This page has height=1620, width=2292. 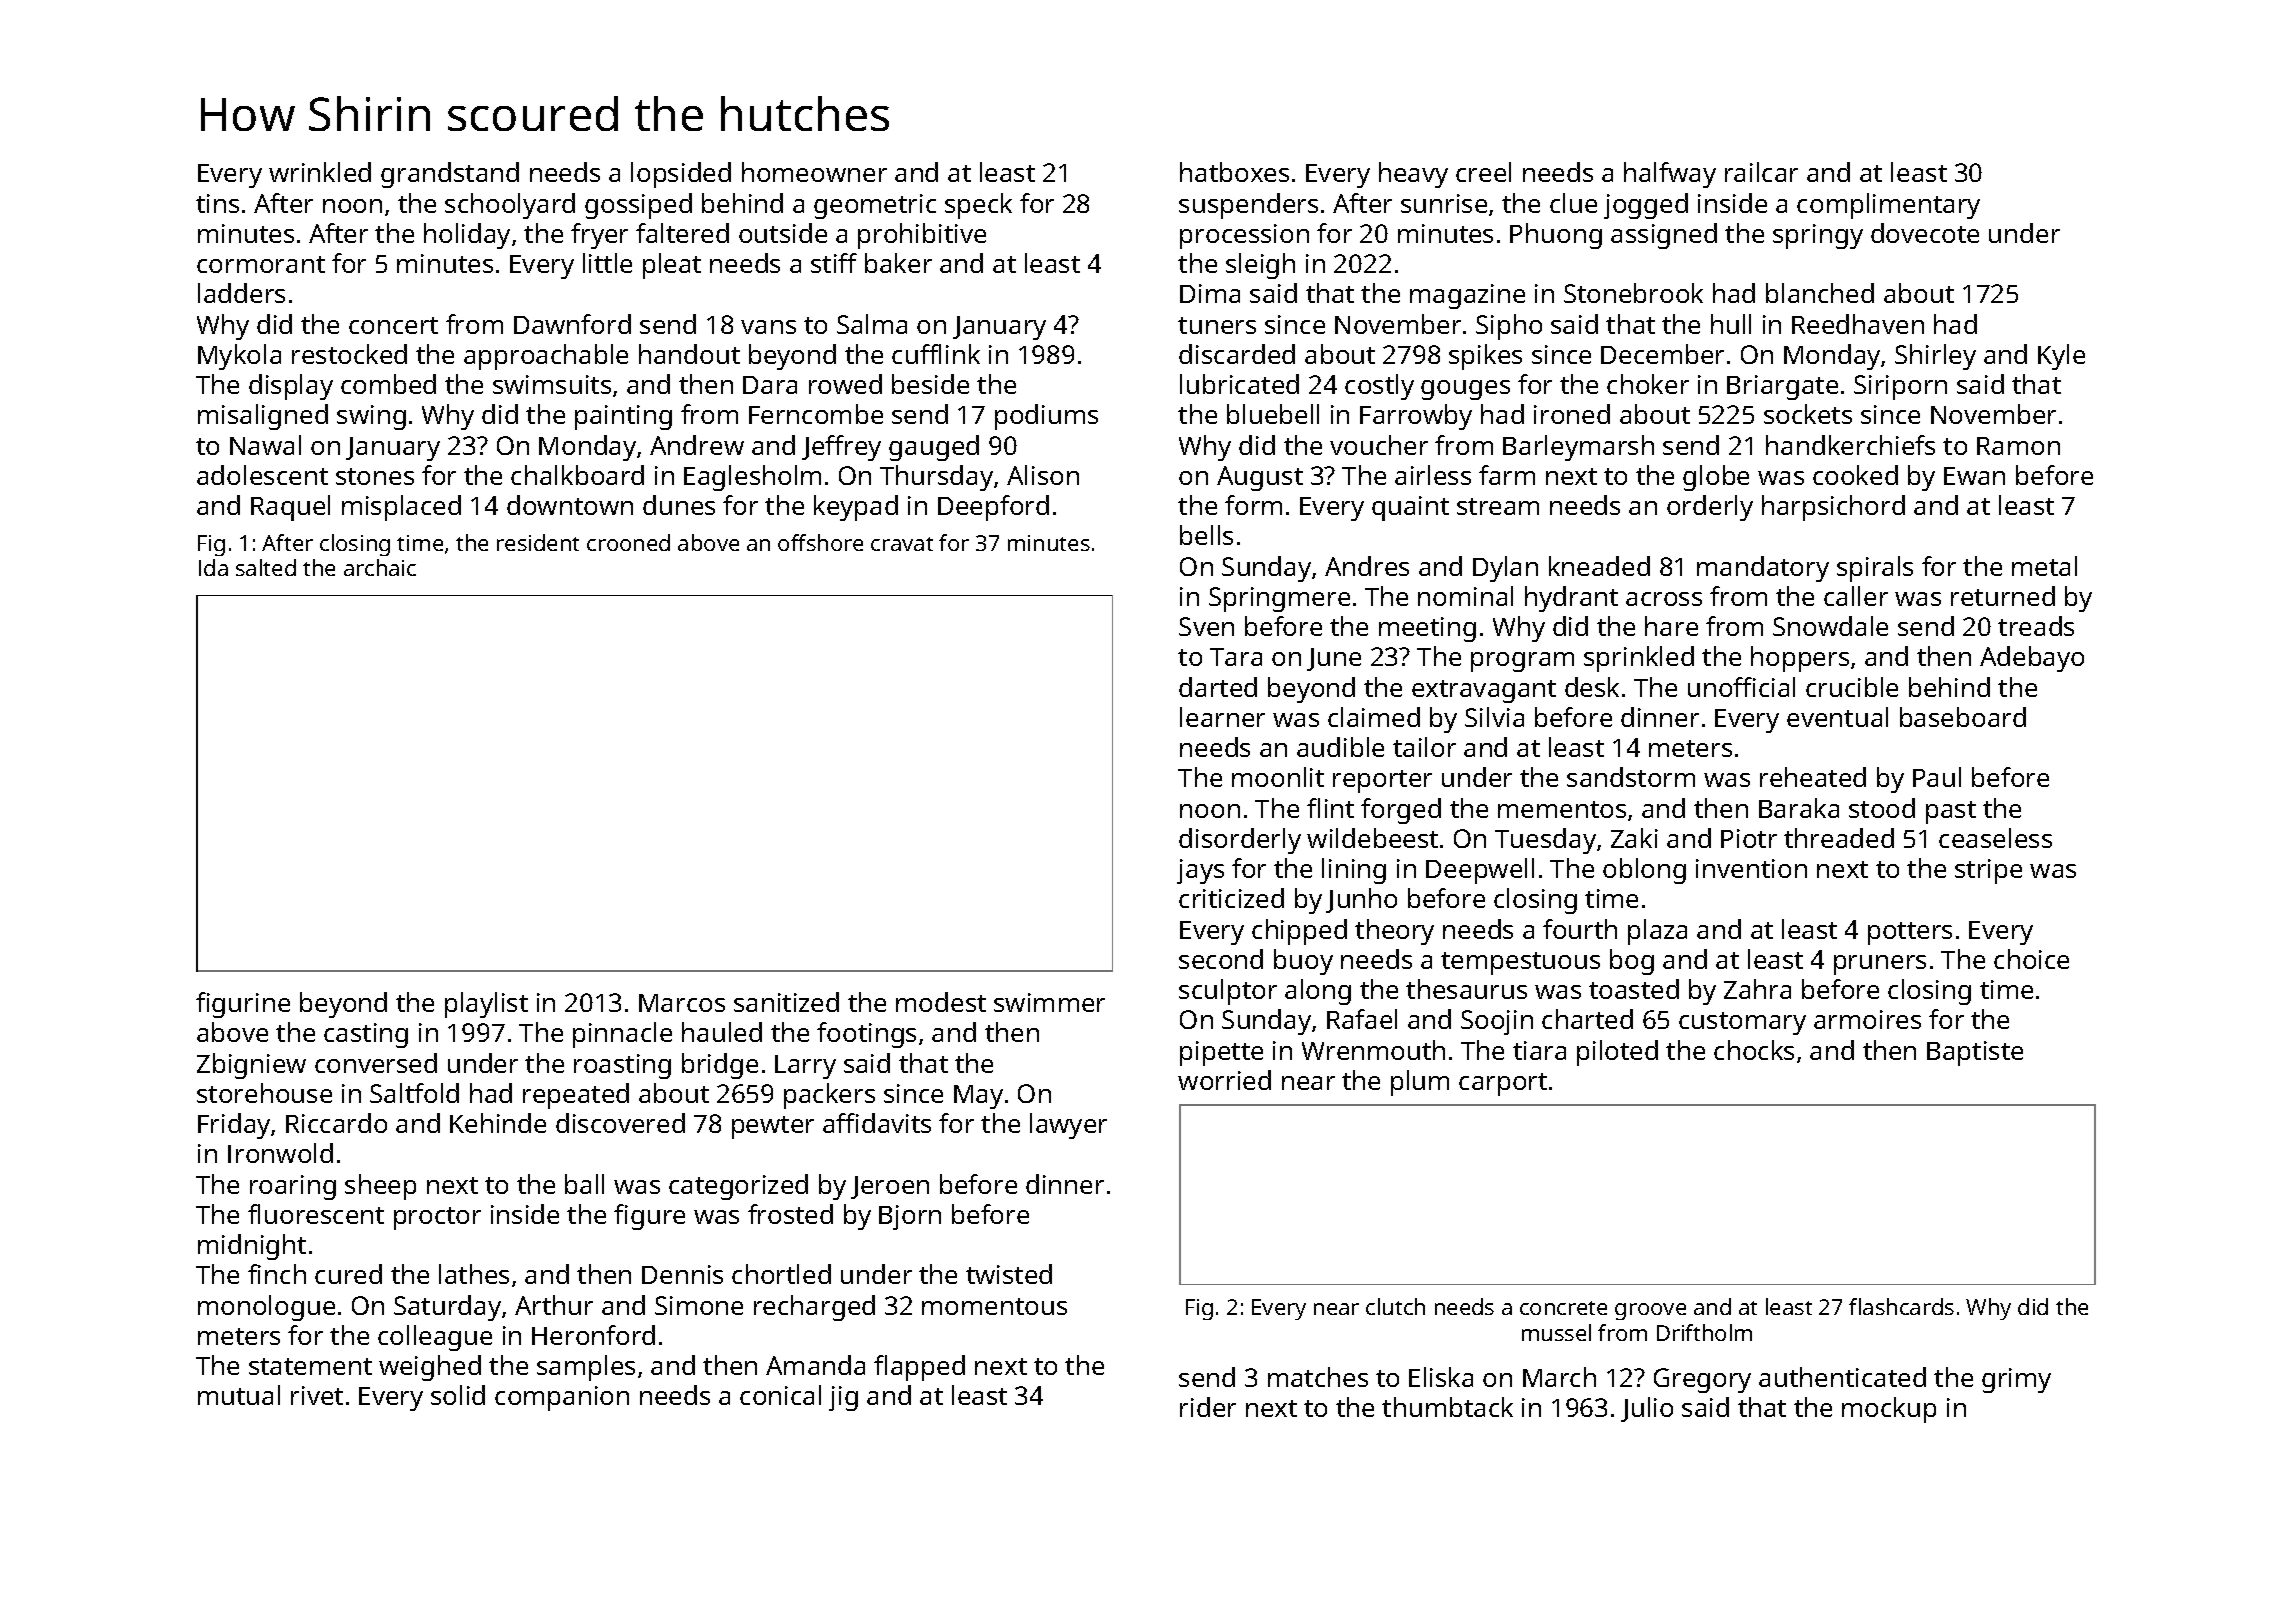 I want to click on wrinkled, so click(x=320, y=172).
